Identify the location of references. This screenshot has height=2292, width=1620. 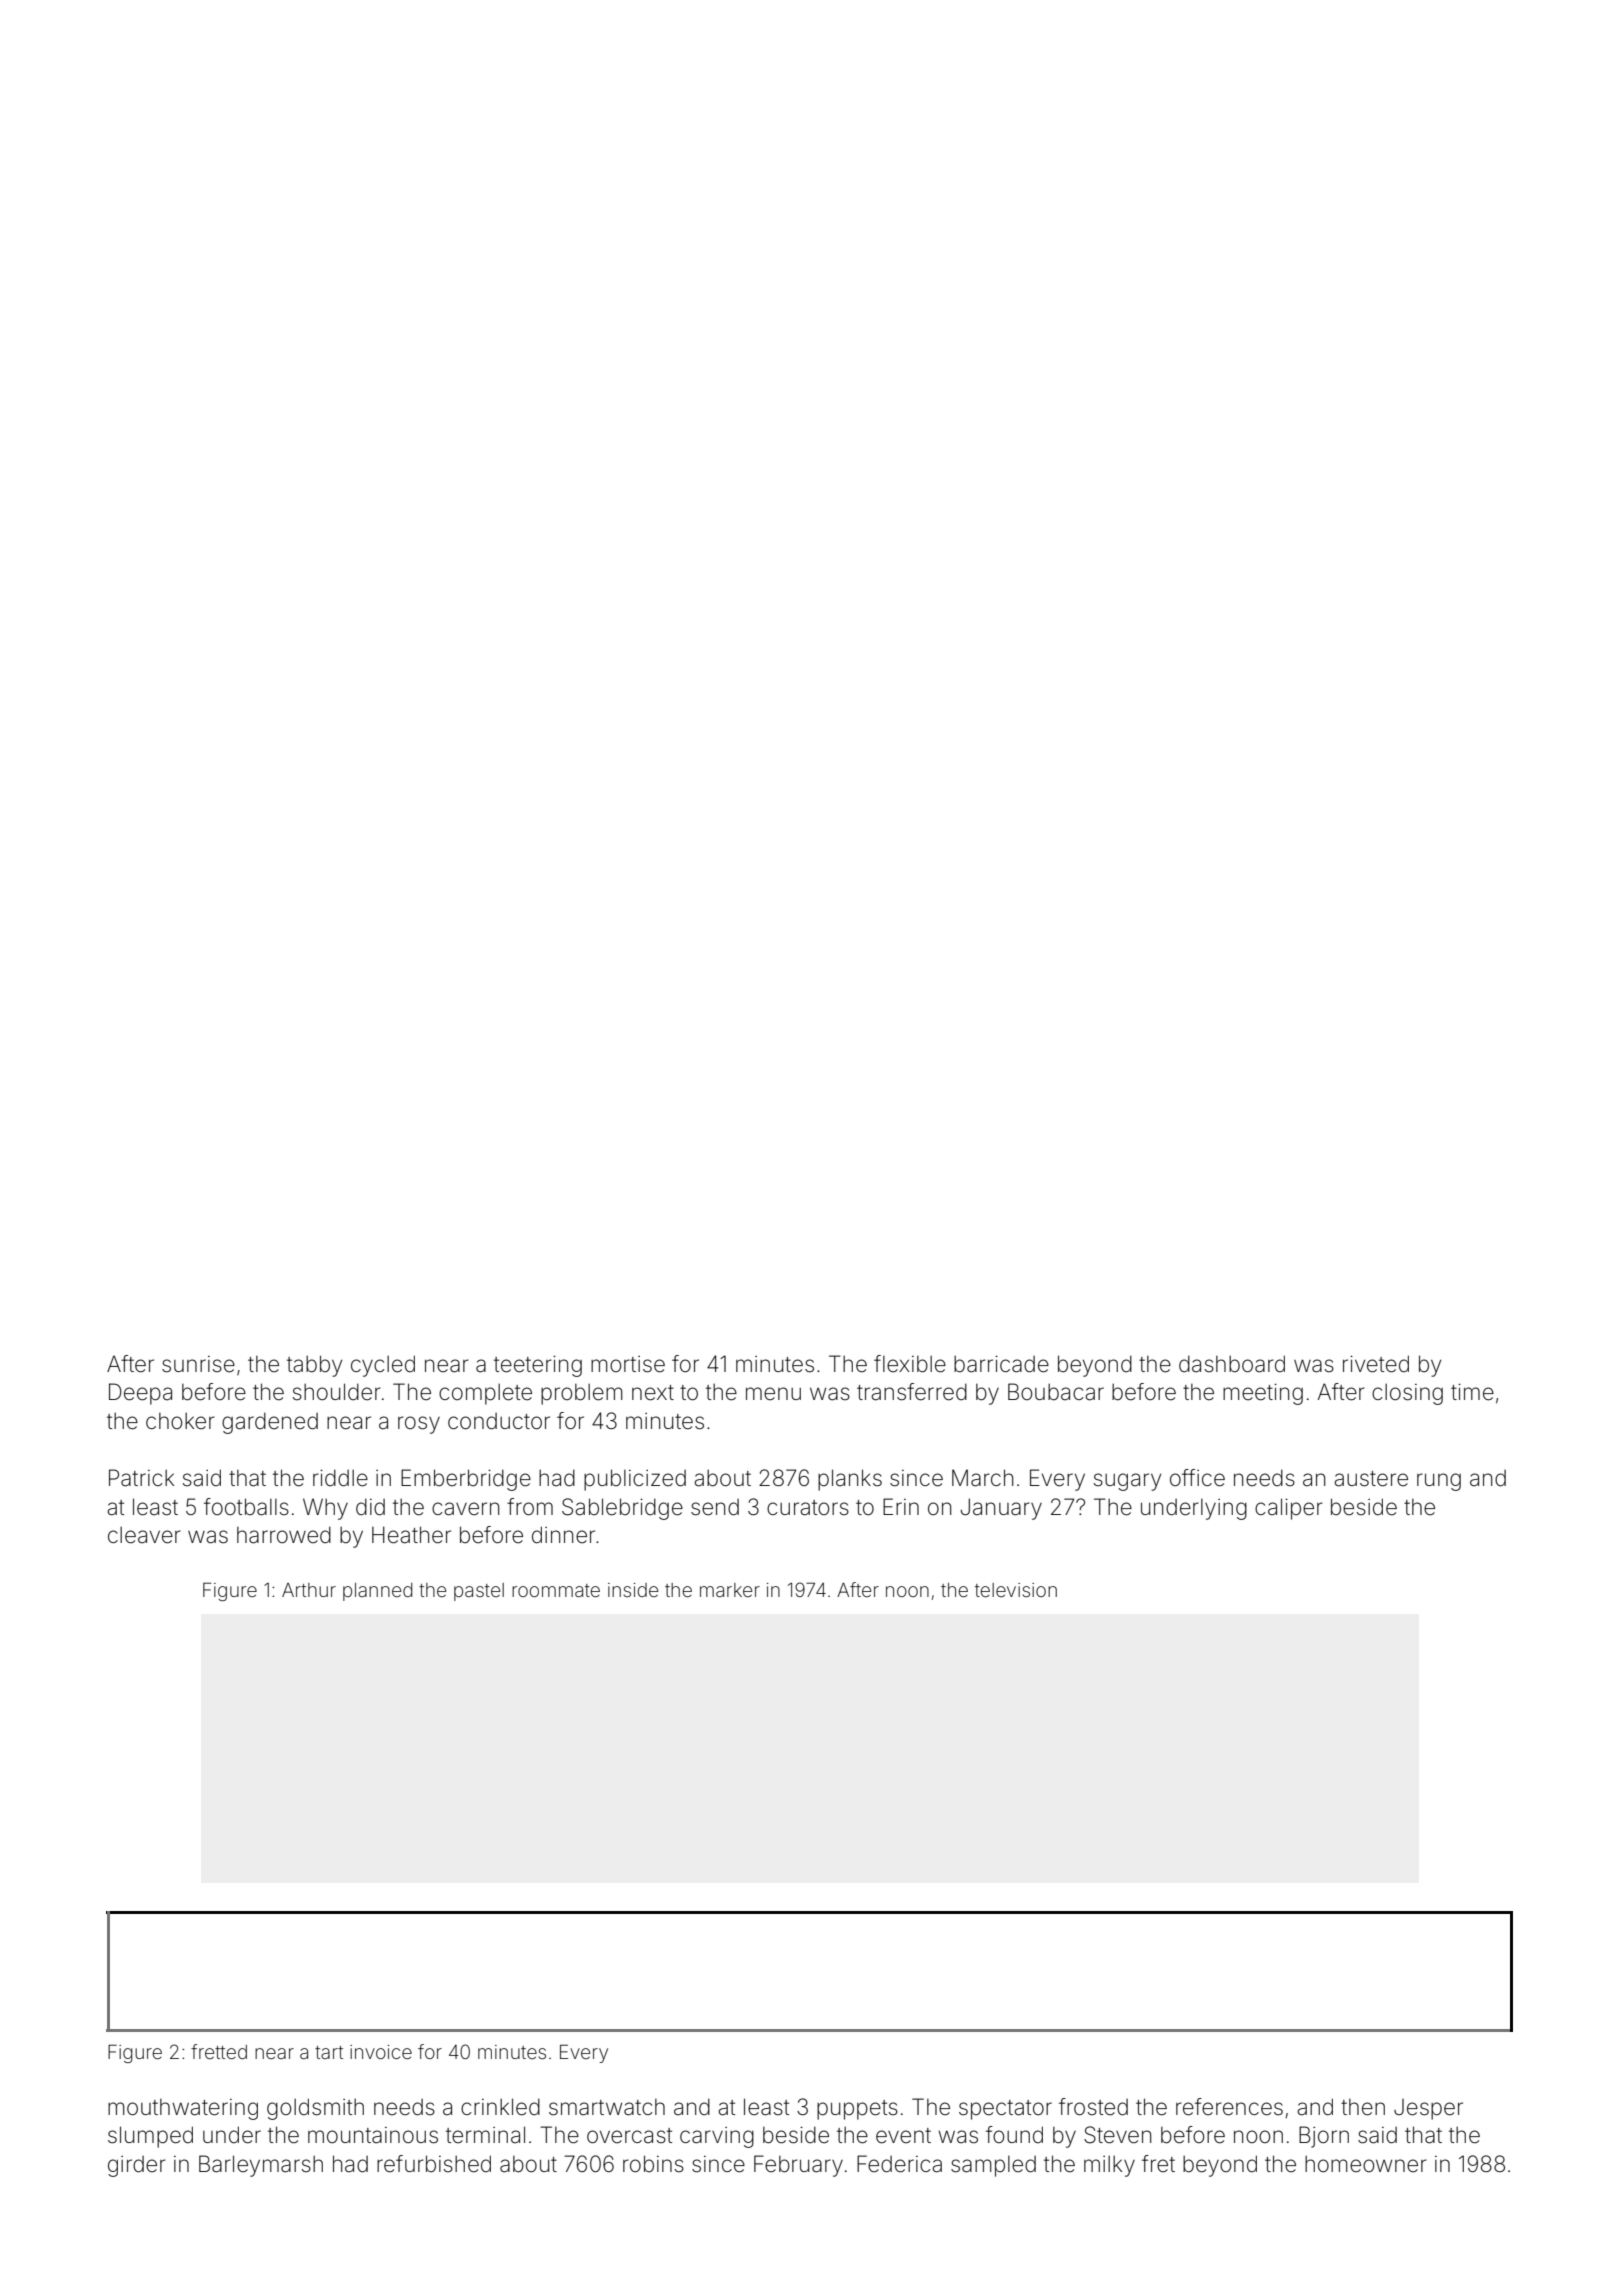
(1229, 2107).
